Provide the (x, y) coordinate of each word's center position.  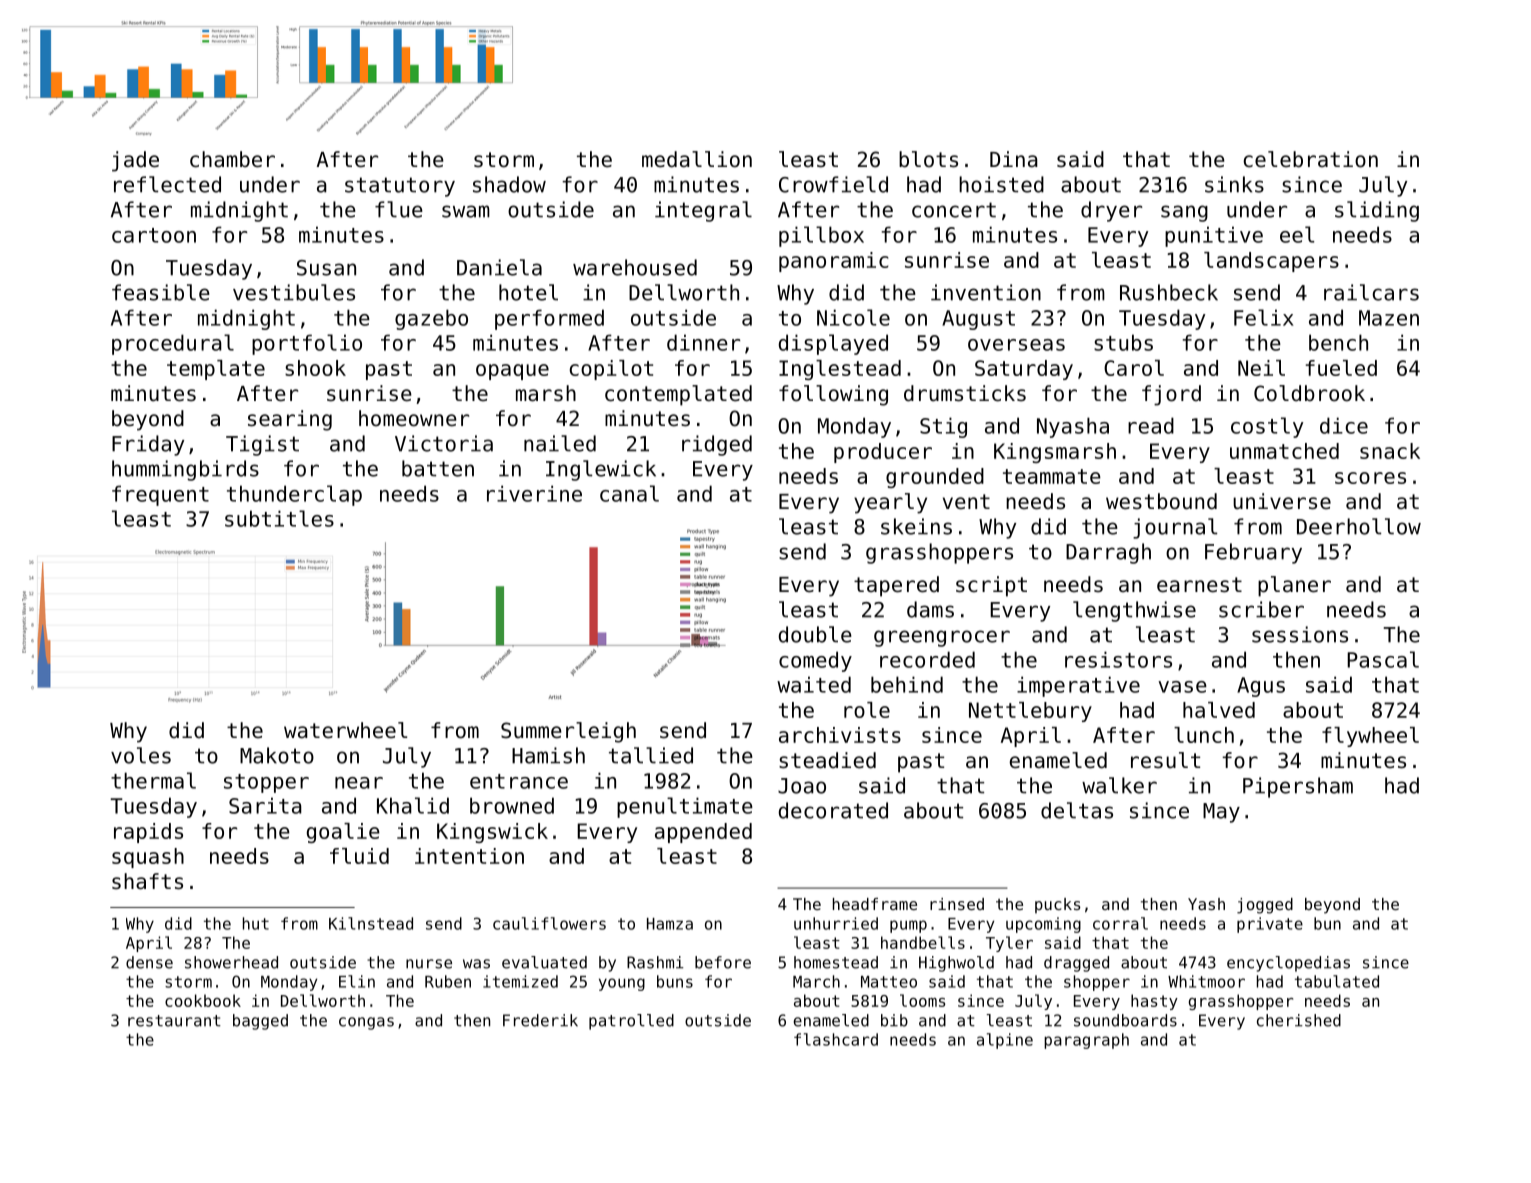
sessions (1300, 634)
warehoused (635, 267)
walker (1119, 785)
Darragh (1108, 553)
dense (149, 962)
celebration (1311, 159)
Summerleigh (568, 732)
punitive (1214, 236)
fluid (359, 856)
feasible (161, 292)
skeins (916, 526)
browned (512, 805)
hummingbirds (185, 470)
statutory (400, 187)
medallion (697, 159)
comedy (815, 661)
